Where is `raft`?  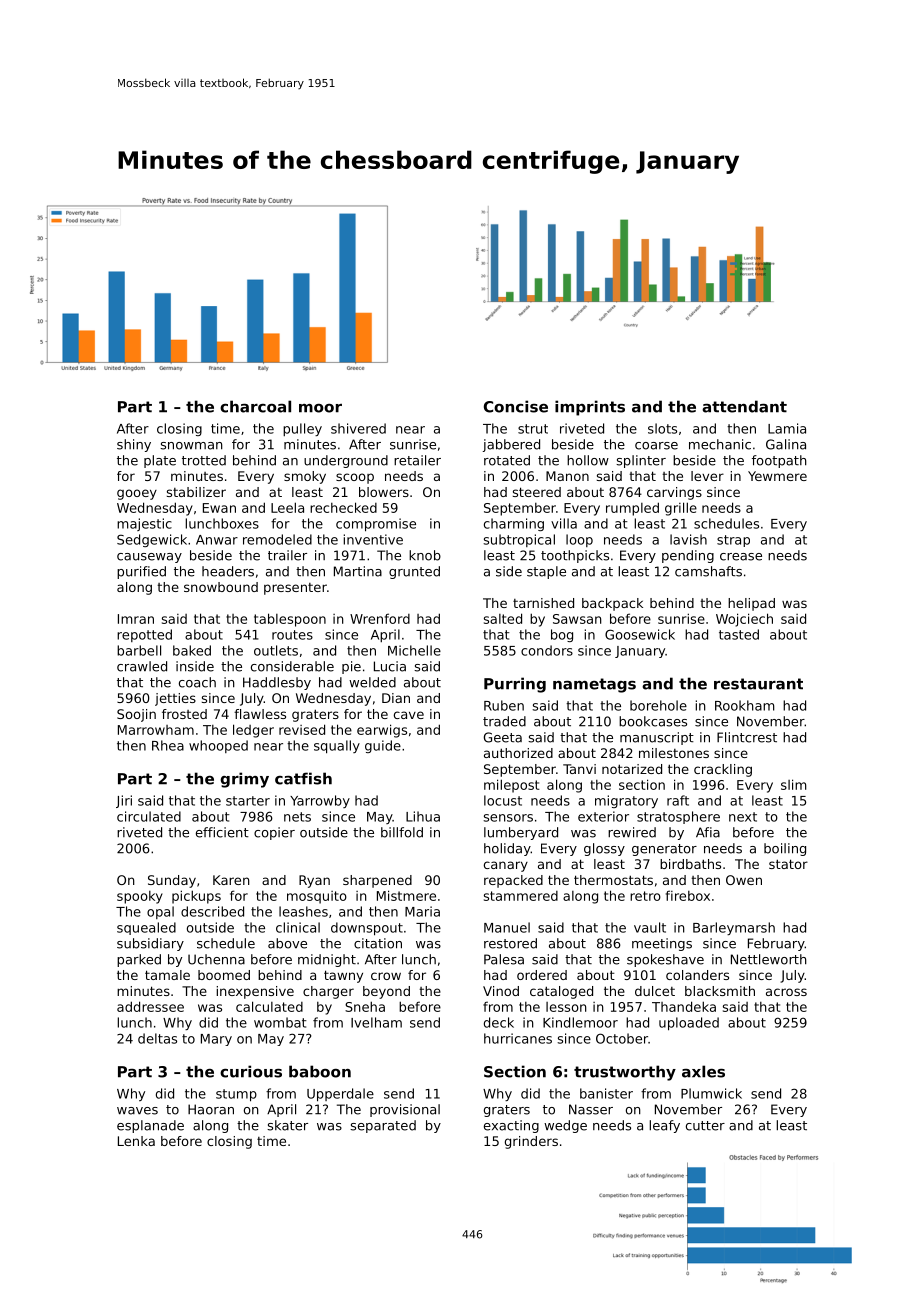 raft is located at coordinates (678, 800).
